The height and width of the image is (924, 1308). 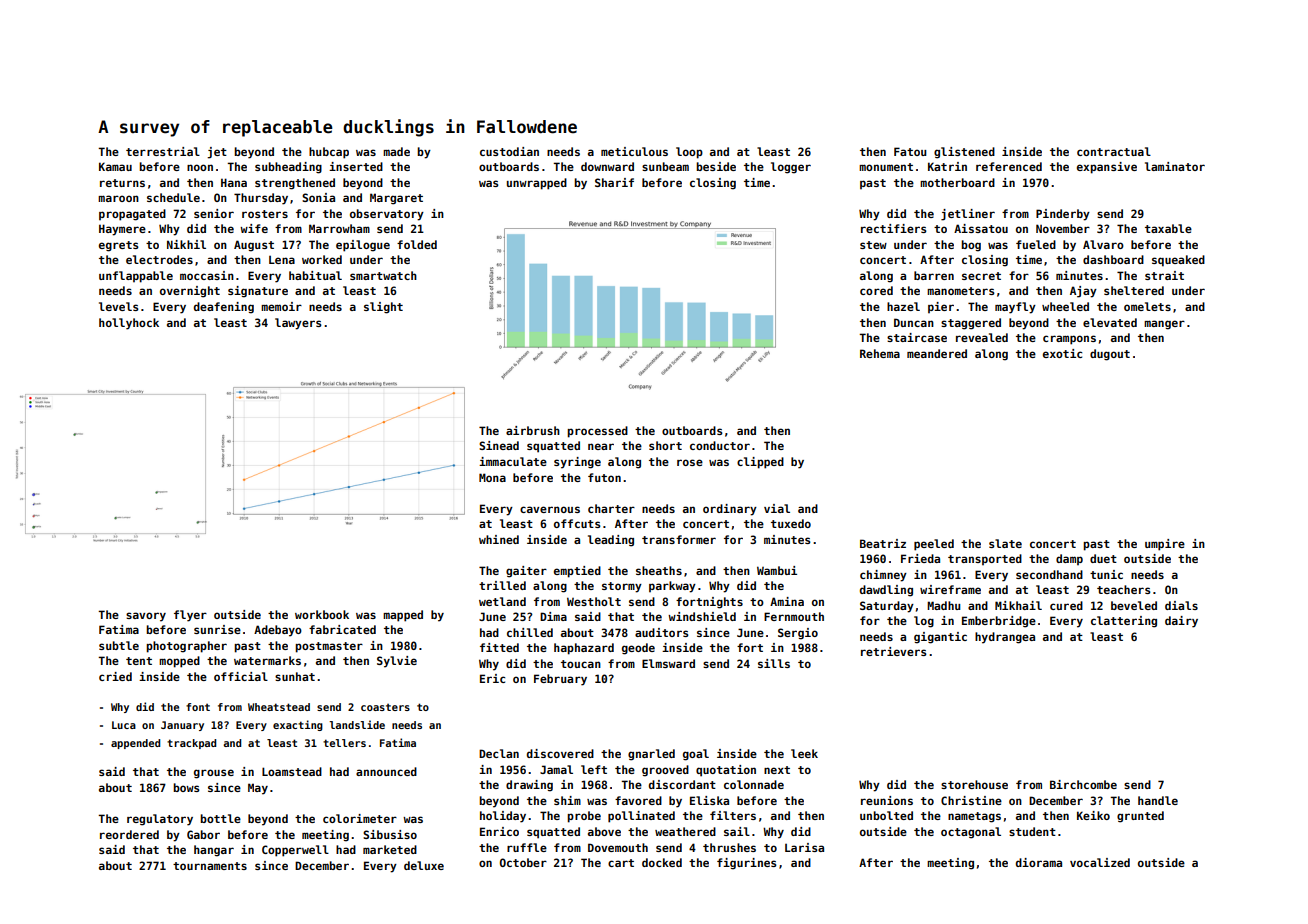 What do you see at coordinates (499, 539) in the image?
I see `whined` at bounding box center [499, 539].
